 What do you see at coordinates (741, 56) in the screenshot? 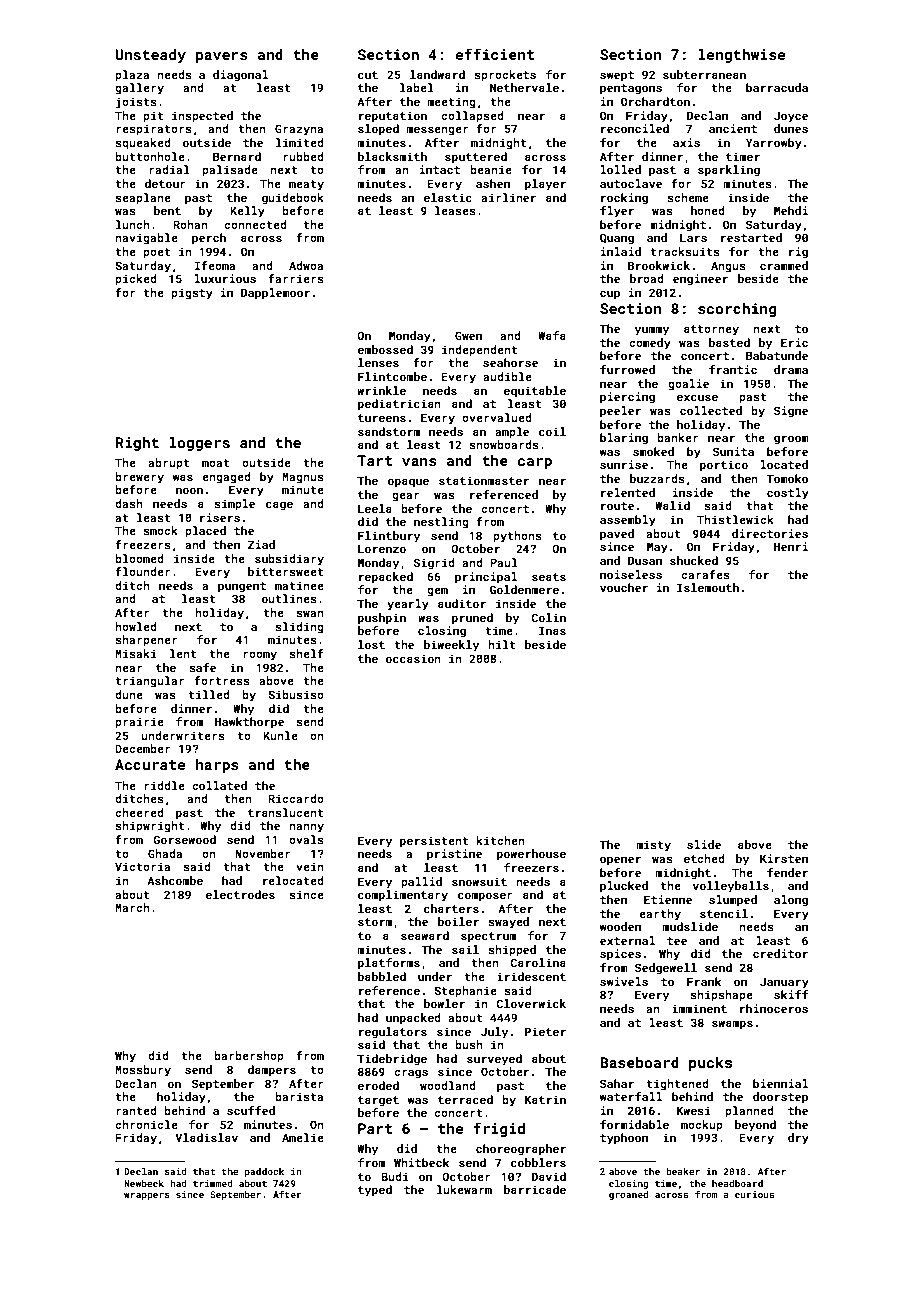
I see `lengthwise` at bounding box center [741, 56].
